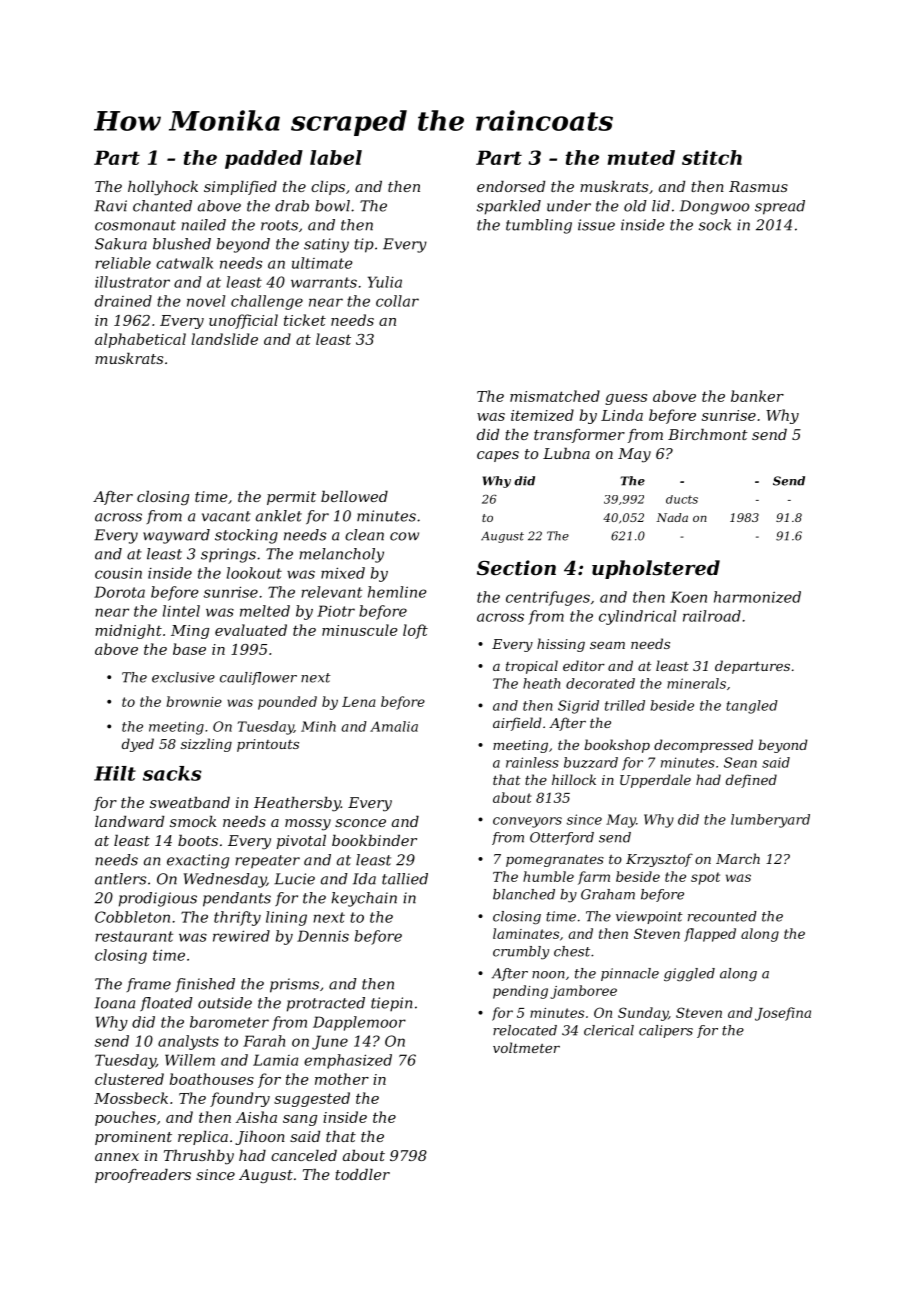 The height and width of the document is (1316, 908). What do you see at coordinates (264, 159) in the document?
I see `padded` at bounding box center [264, 159].
